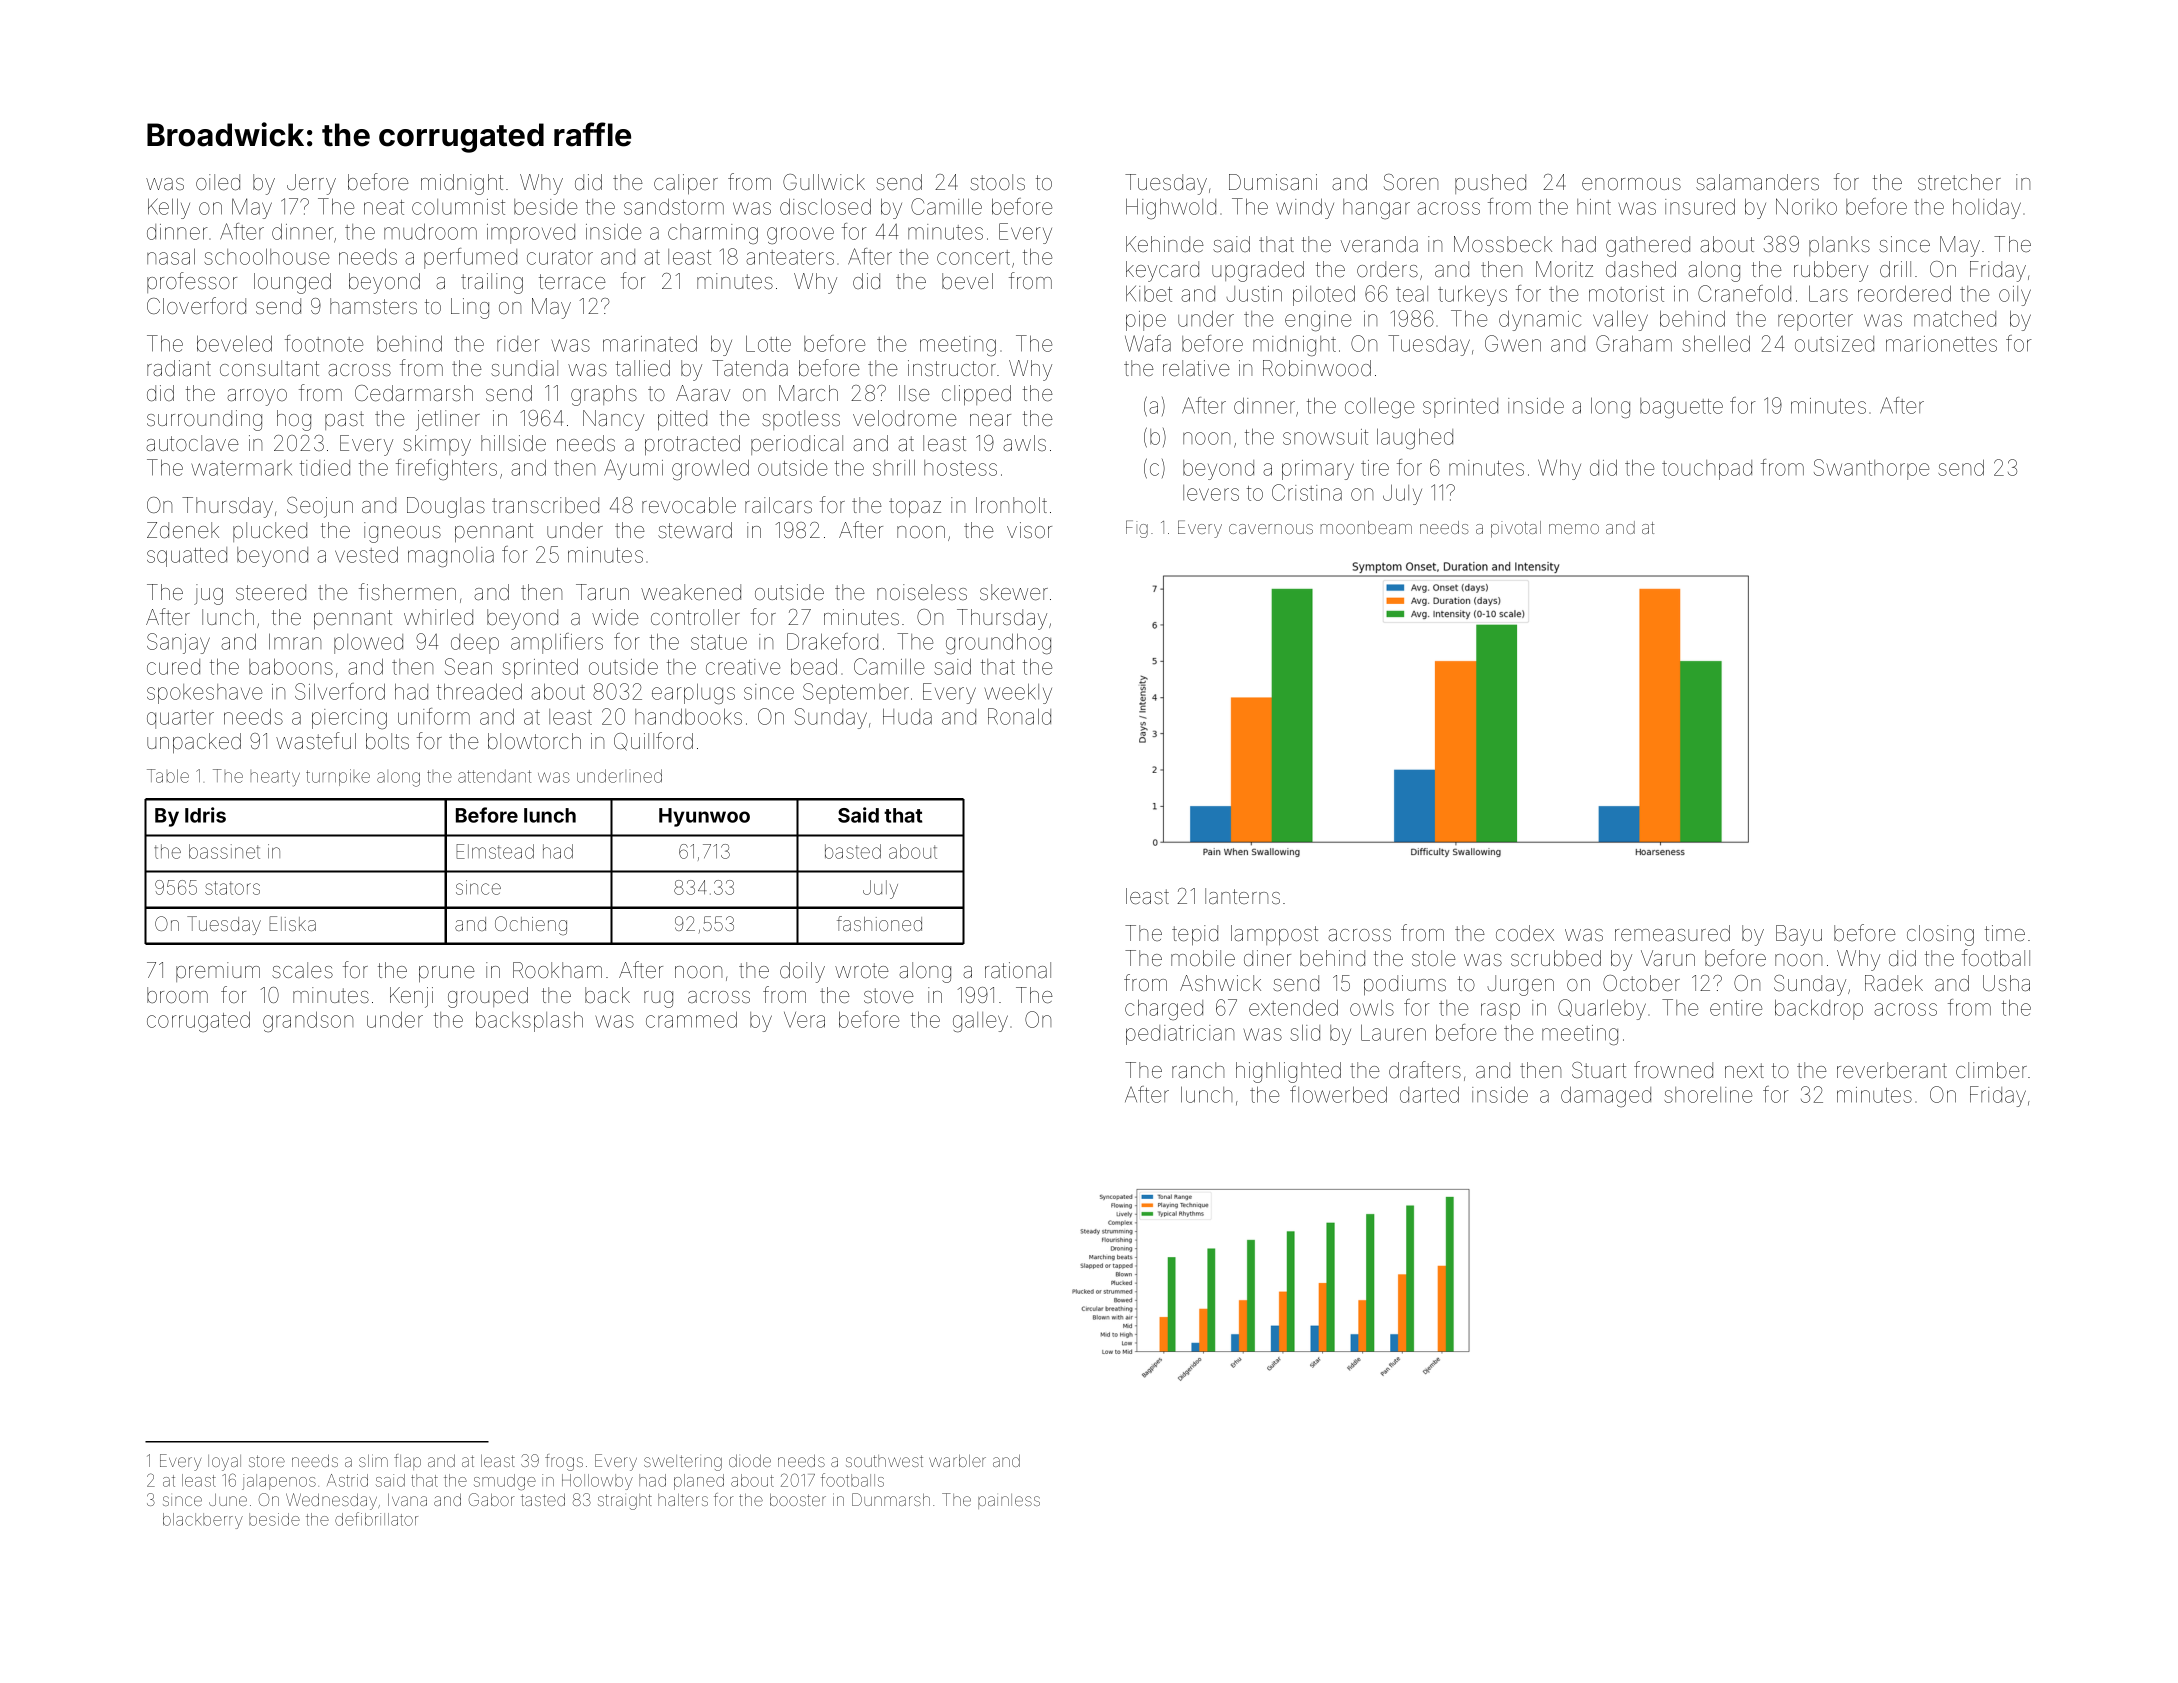 Image resolution: width=2178 pixels, height=1683 pixels. What do you see at coordinates (224, 1463) in the screenshot?
I see `loyal` at bounding box center [224, 1463].
